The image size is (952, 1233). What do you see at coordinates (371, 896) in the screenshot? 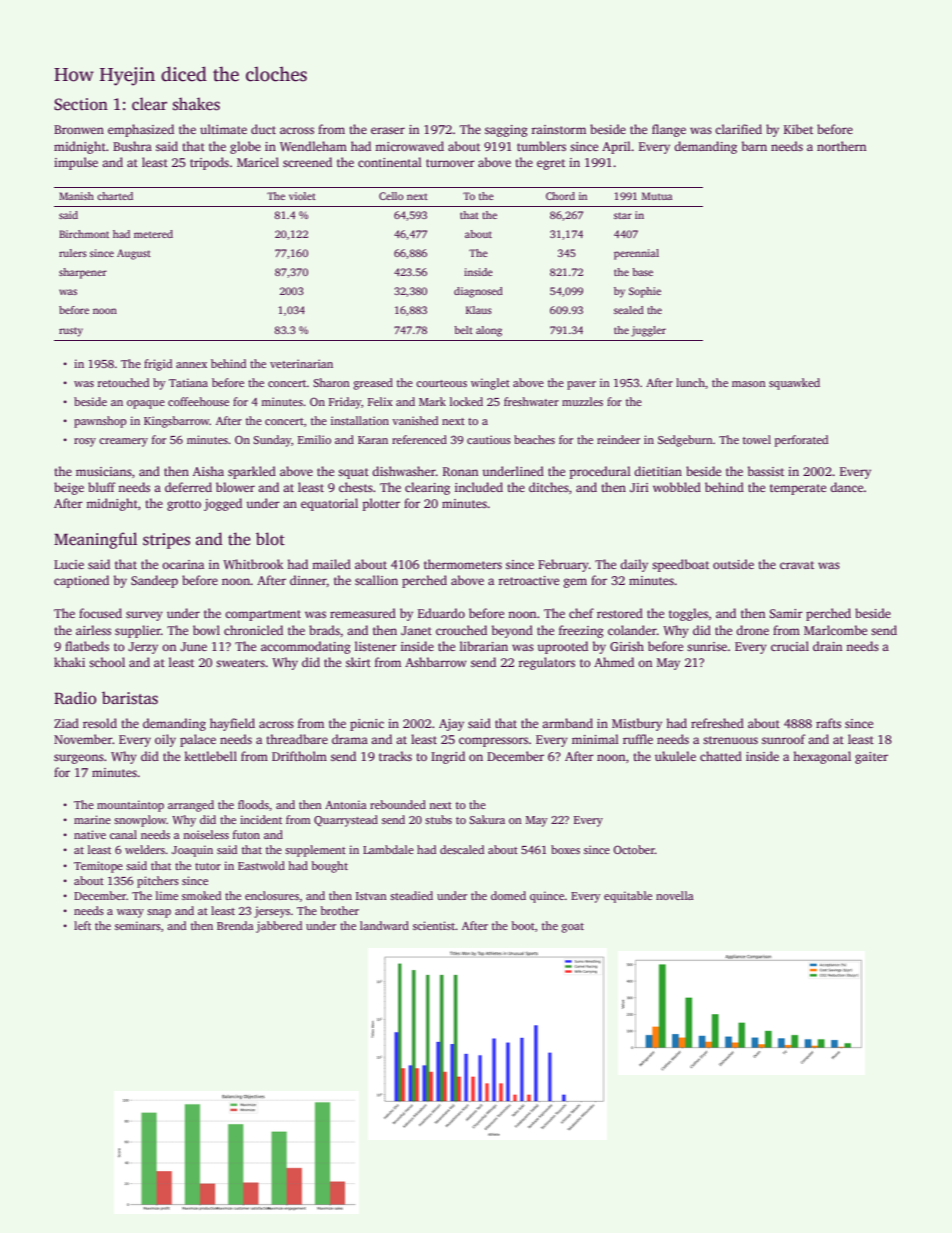
I see `Istvan` at bounding box center [371, 896].
